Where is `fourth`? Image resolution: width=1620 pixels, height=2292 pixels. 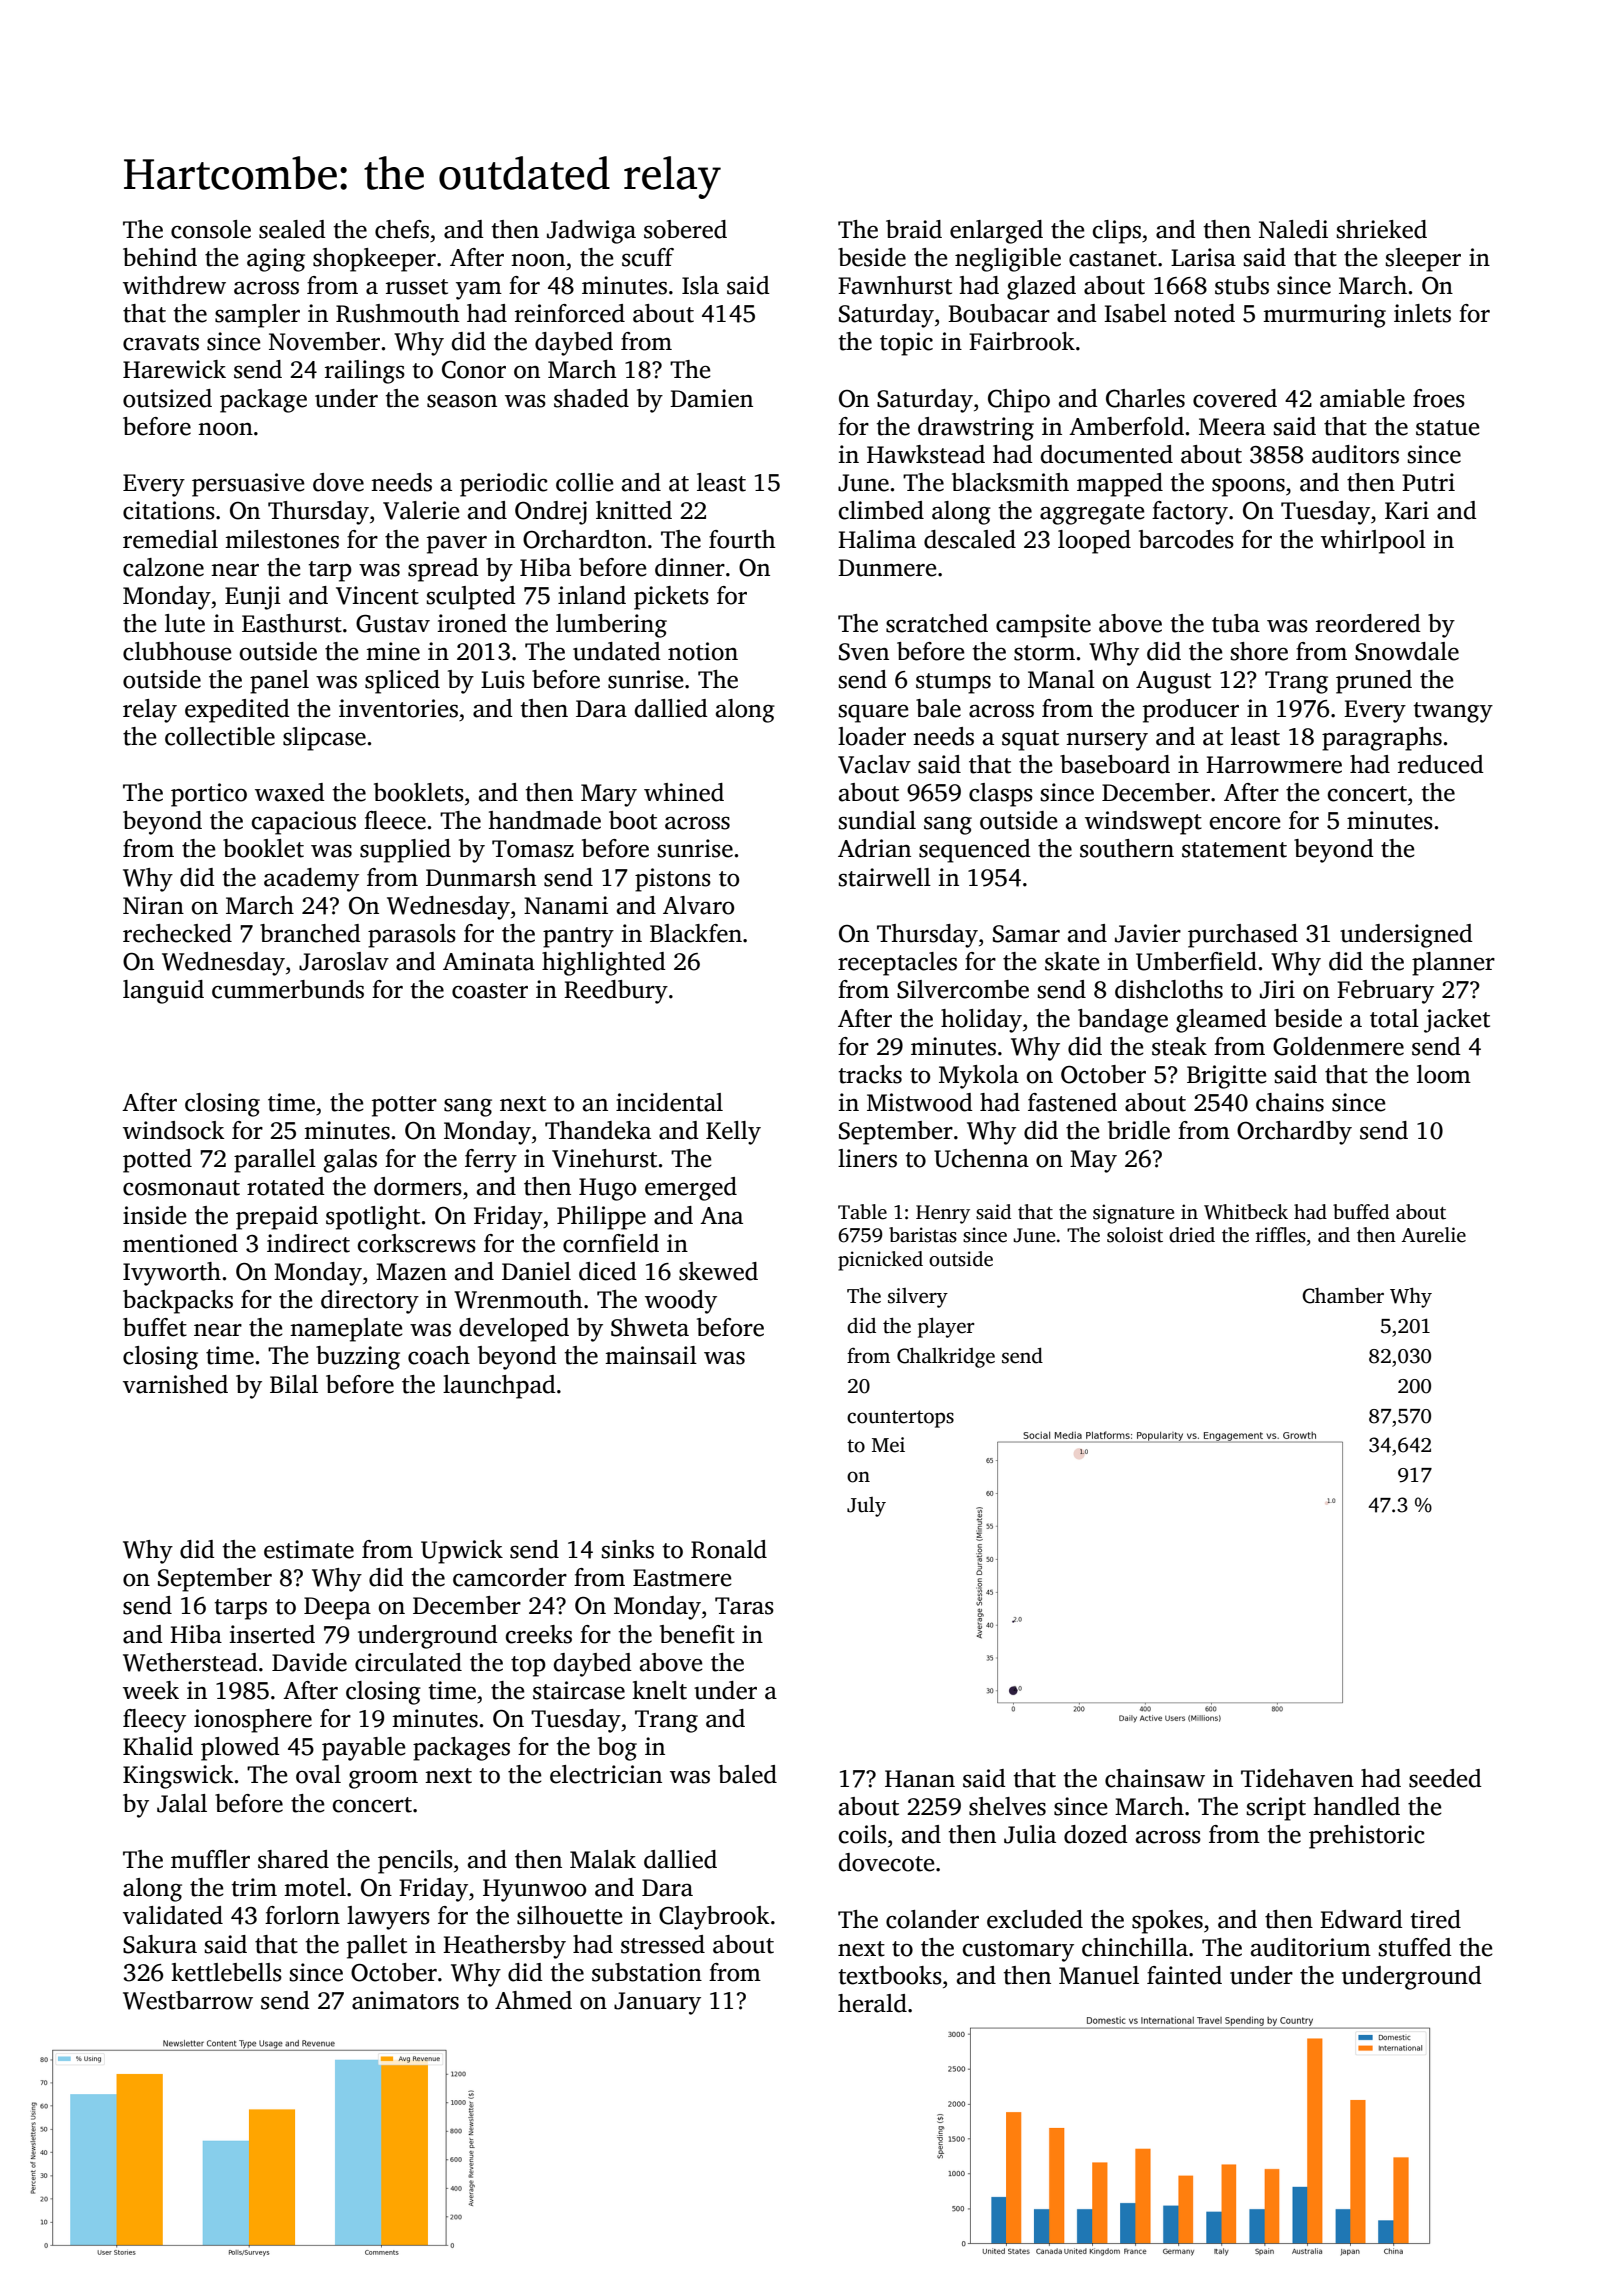
fourth is located at coordinates (742, 539).
